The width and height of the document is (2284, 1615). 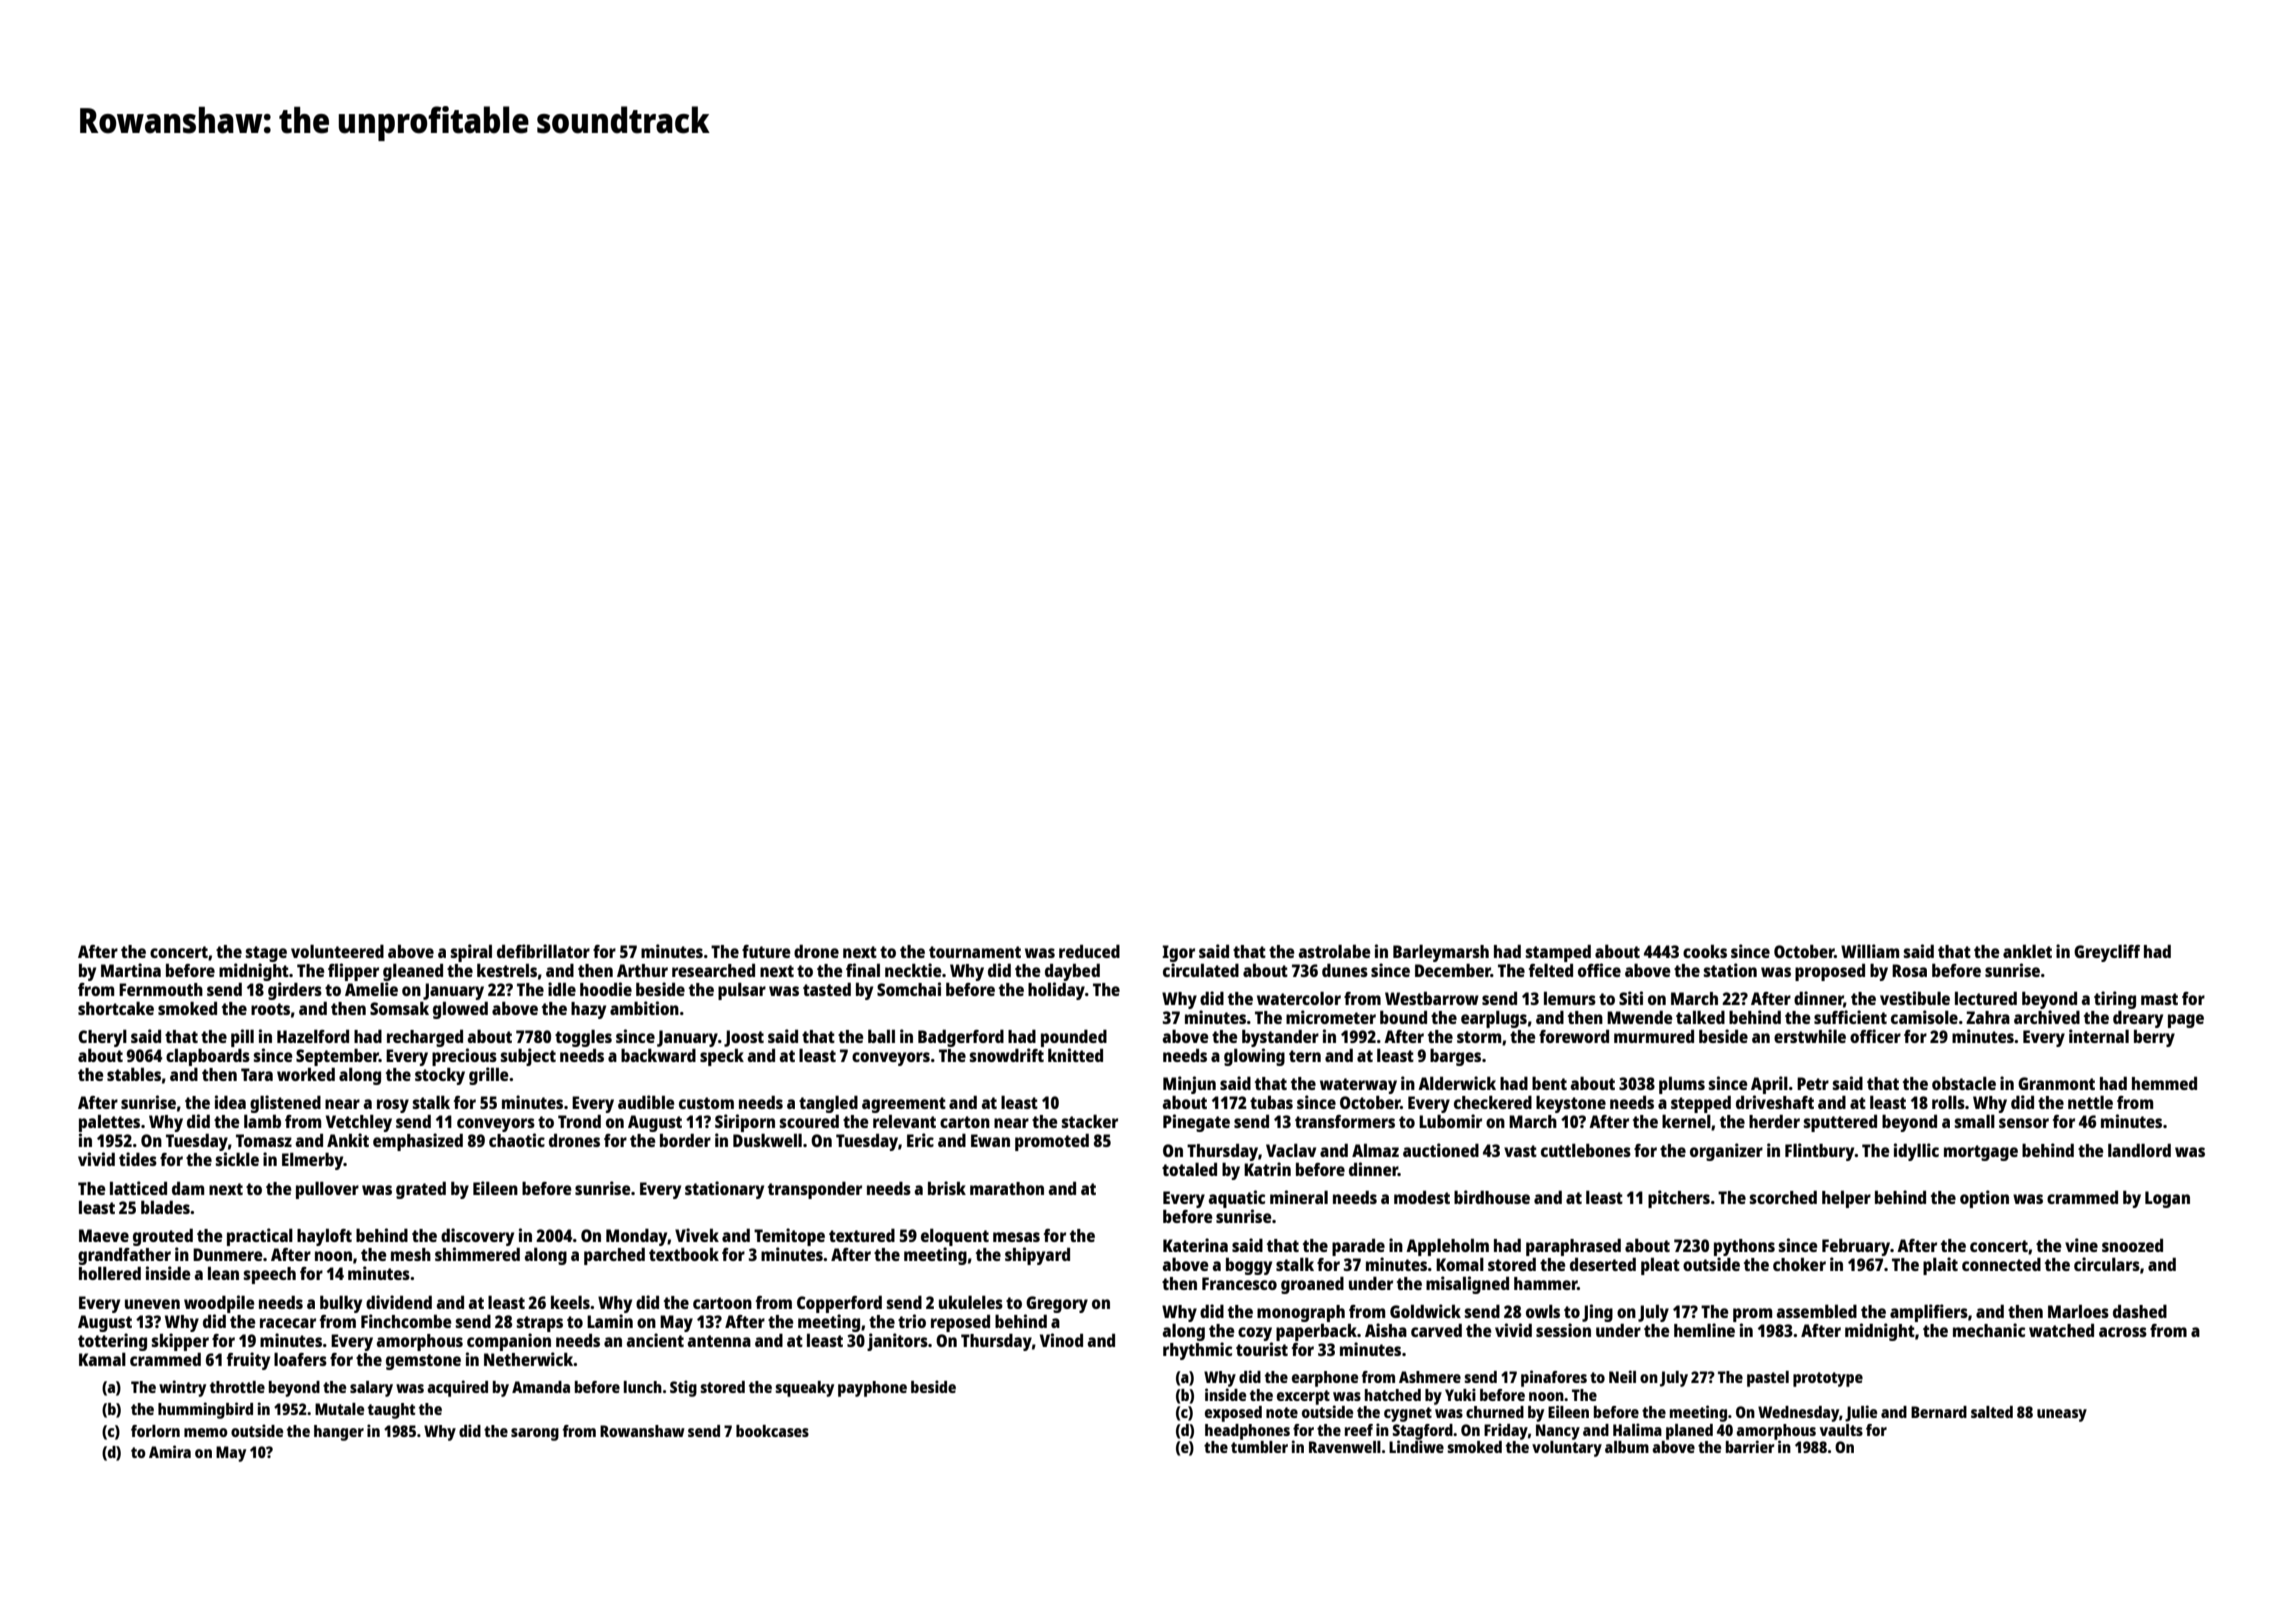 I want to click on bystander, so click(x=1280, y=1038).
